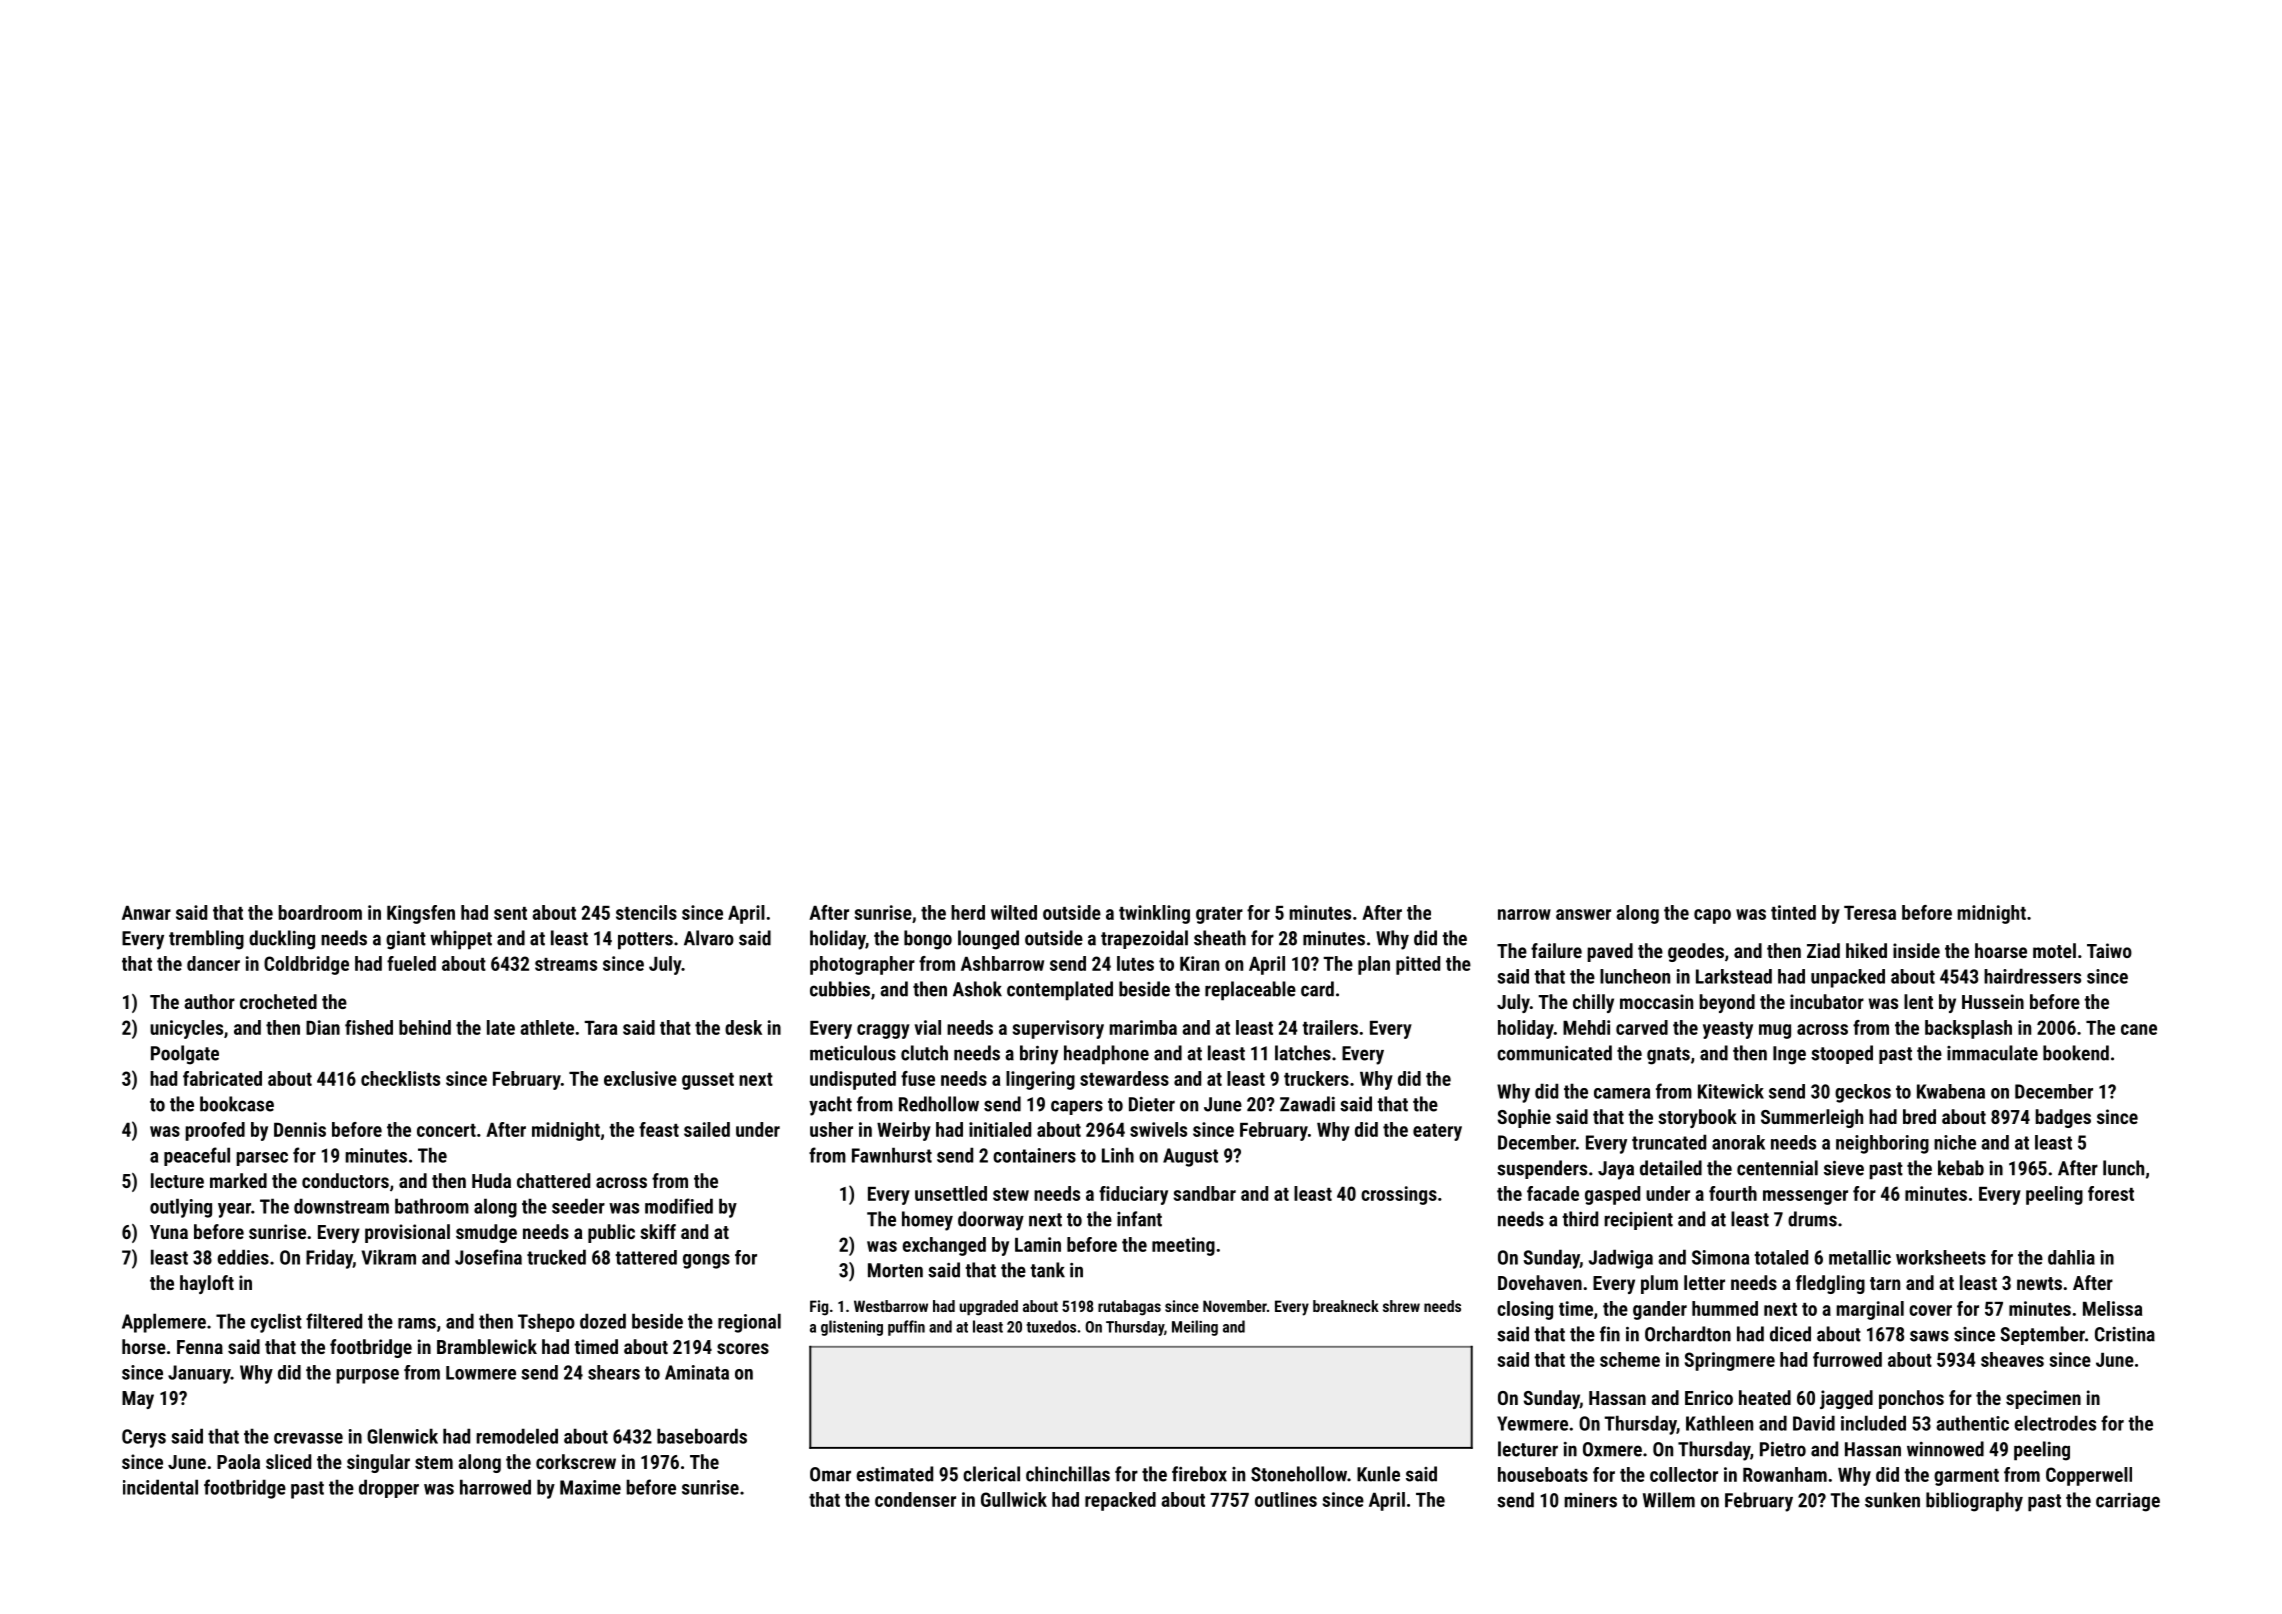  I want to click on fiduciary, so click(1133, 1195).
